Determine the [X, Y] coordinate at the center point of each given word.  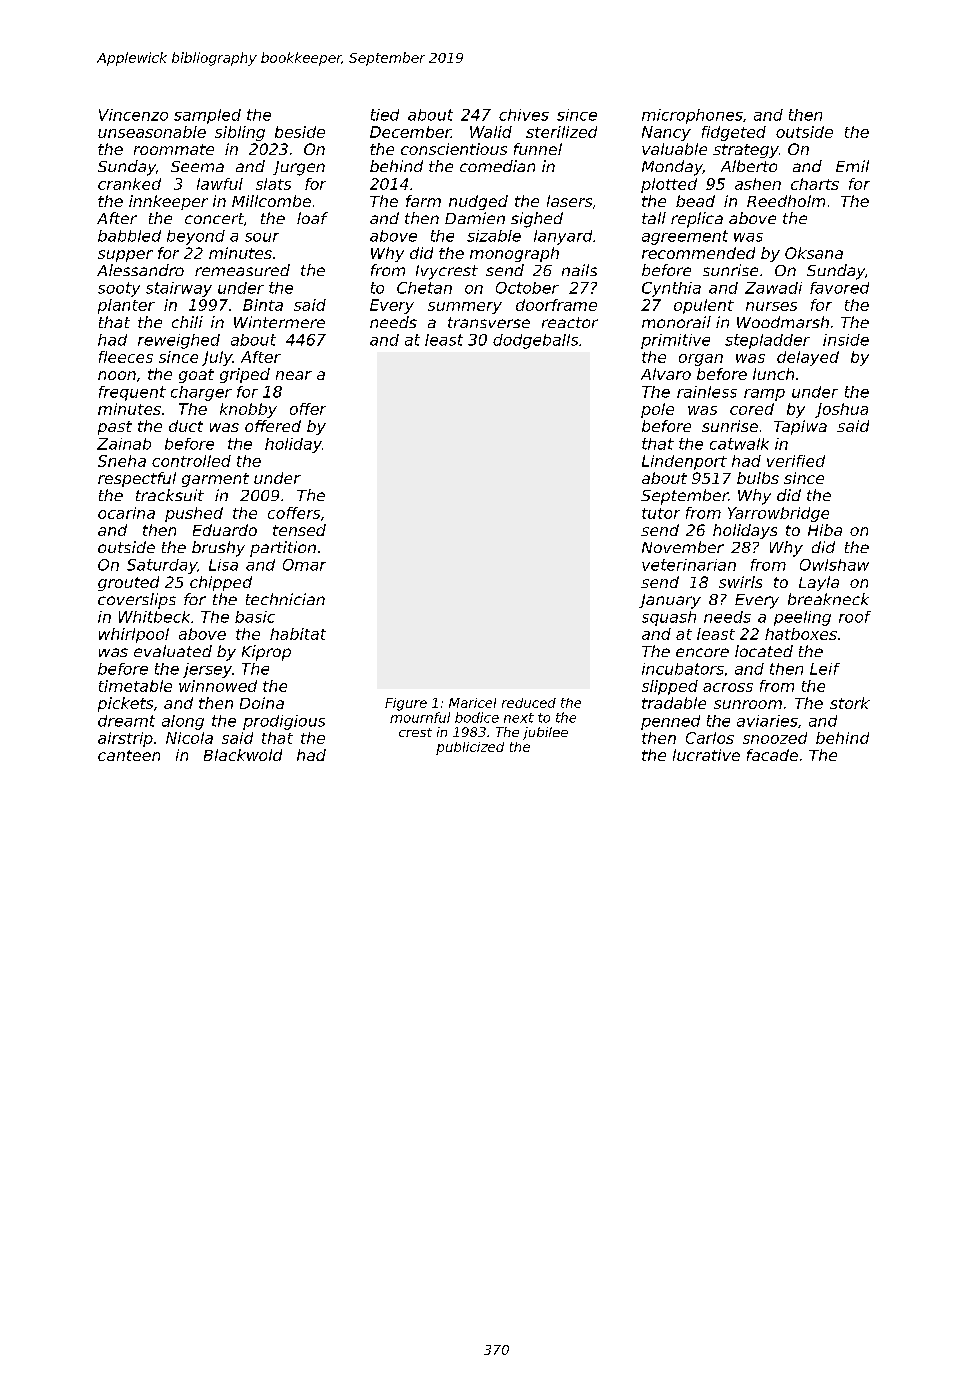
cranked [129, 184]
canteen [129, 755]
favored [839, 288]
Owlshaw [834, 565]
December [410, 132]
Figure [406, 704]
